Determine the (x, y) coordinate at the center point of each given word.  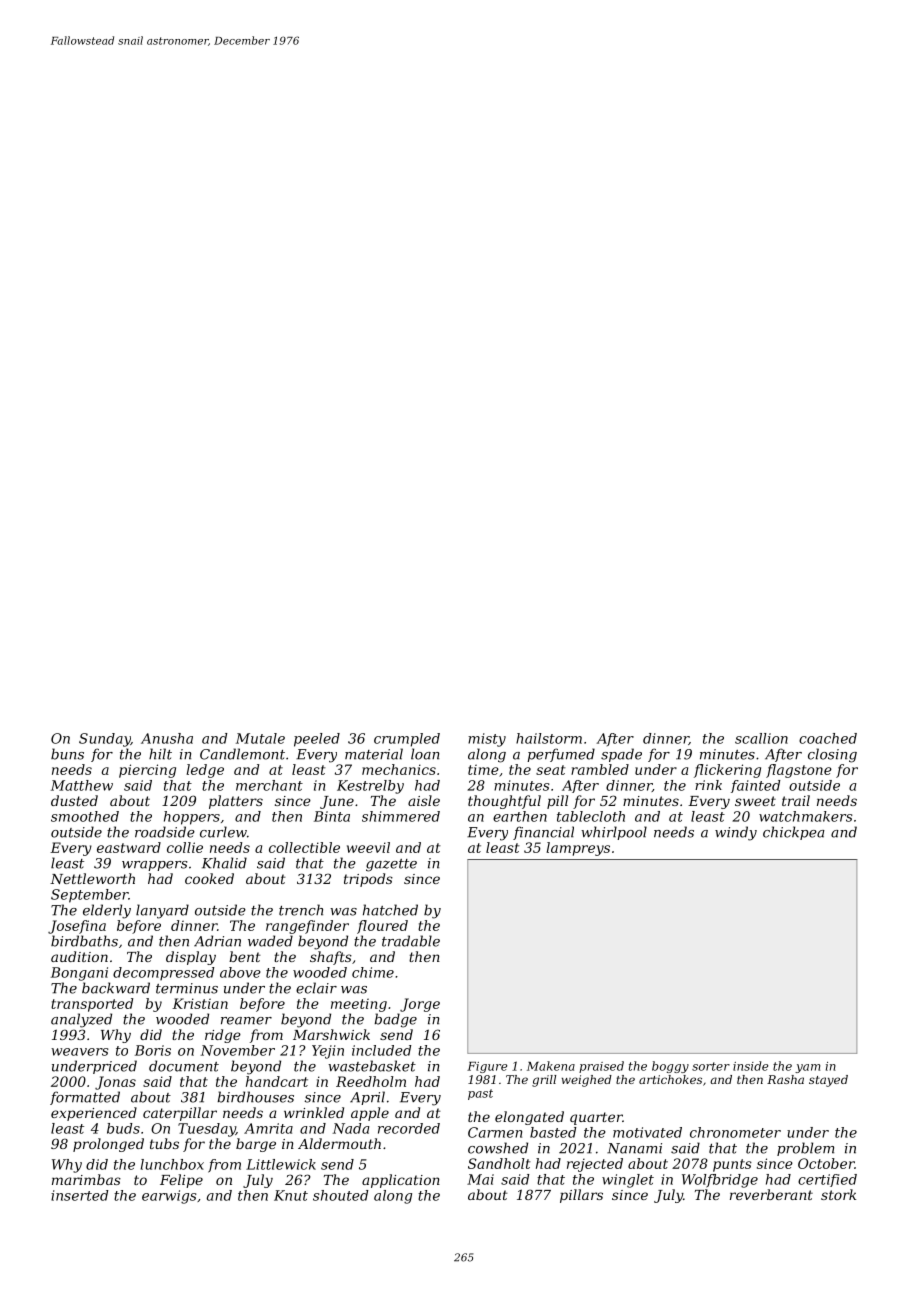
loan (425, 754)
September (89, 896)
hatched (390, 910)
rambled (600, 769)
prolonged (108, 1145)
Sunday (105, 740)
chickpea (794, 833)
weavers (80, 1052)
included (381, 1050)
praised (601, 1067)
